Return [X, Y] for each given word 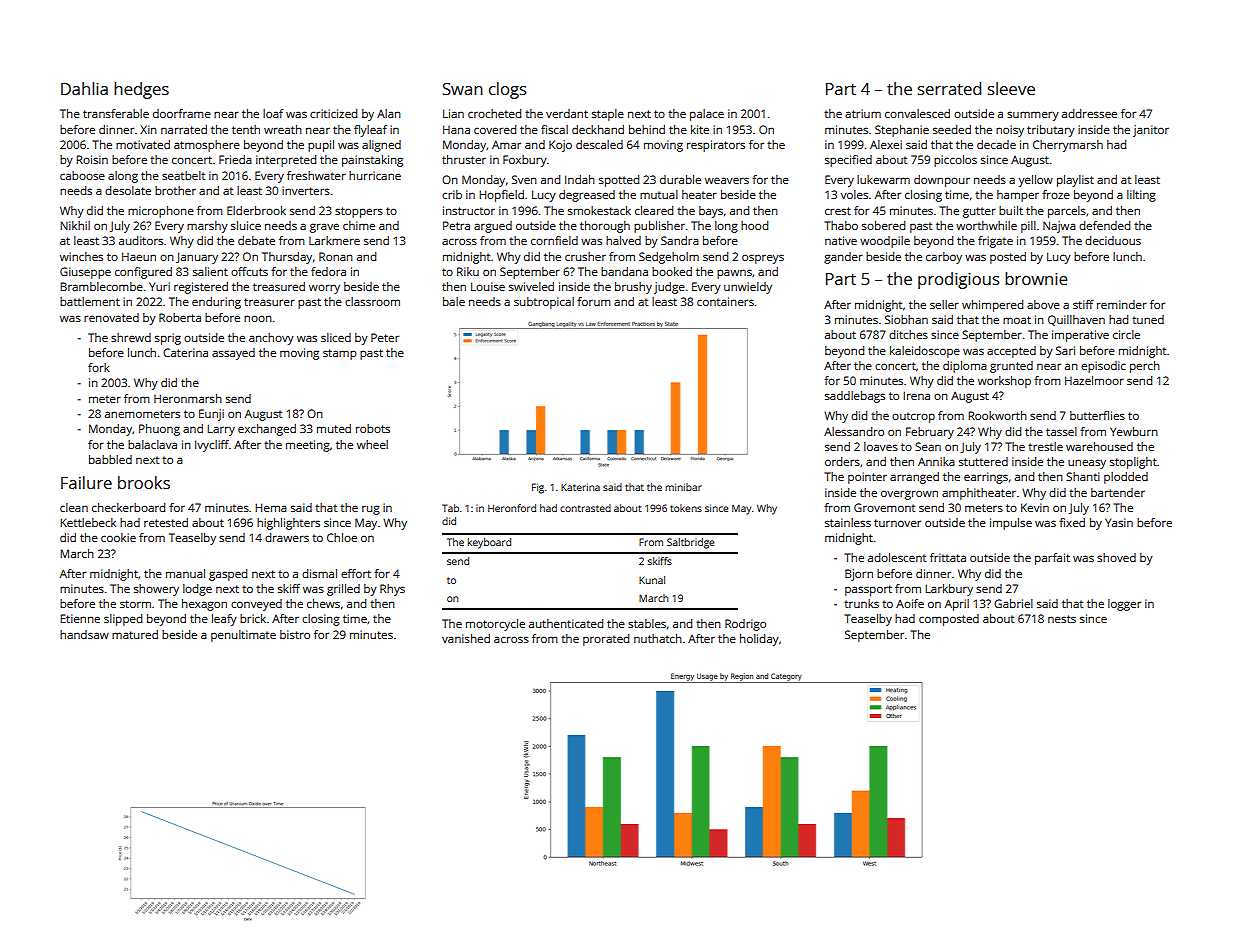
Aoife [910, 603]
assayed [233, 354]
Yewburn [1134, 431]
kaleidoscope [925, 352]
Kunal [652, 580]
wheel [372, 444]
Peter [385, 337]
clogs [508, 90]
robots [373, 428]
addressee [1089, 113]
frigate [995, 242]
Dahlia [84, 88]
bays [711, 212]
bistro [295, 634]
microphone [161, 212]
